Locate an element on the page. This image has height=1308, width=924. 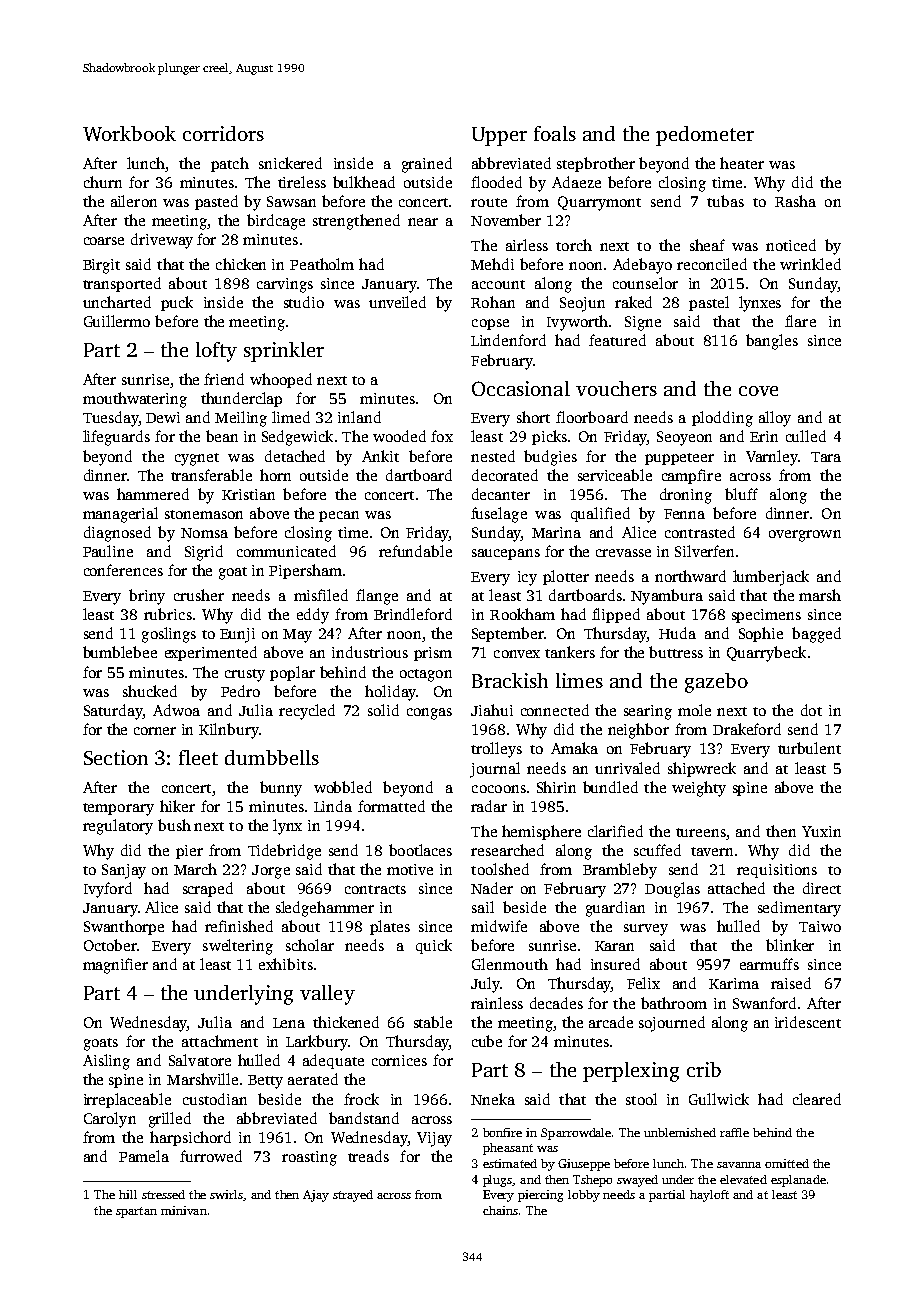
driveway is located at coordinates (162, 241).
